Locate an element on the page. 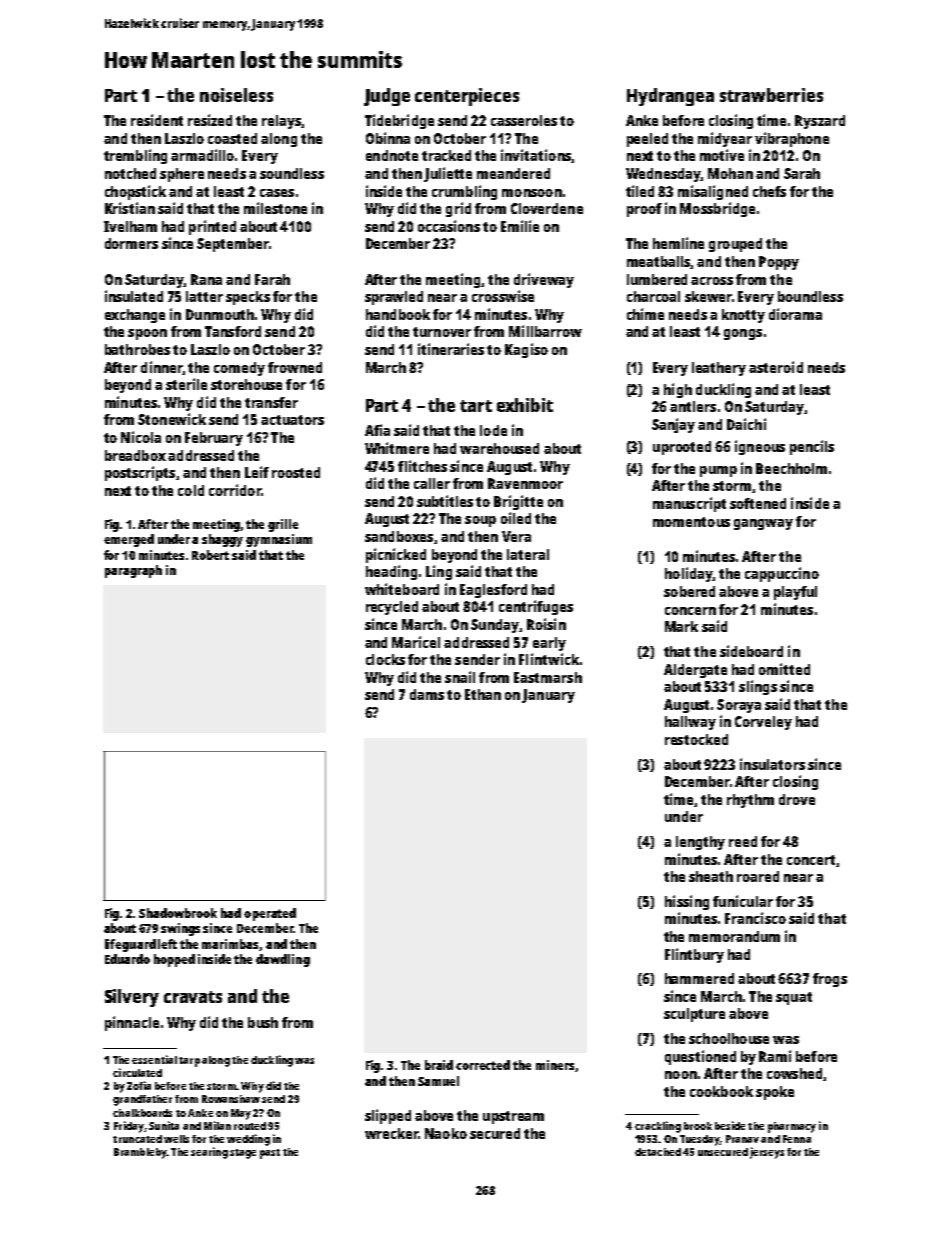  noiseless is located at coordinates (236, 95).
